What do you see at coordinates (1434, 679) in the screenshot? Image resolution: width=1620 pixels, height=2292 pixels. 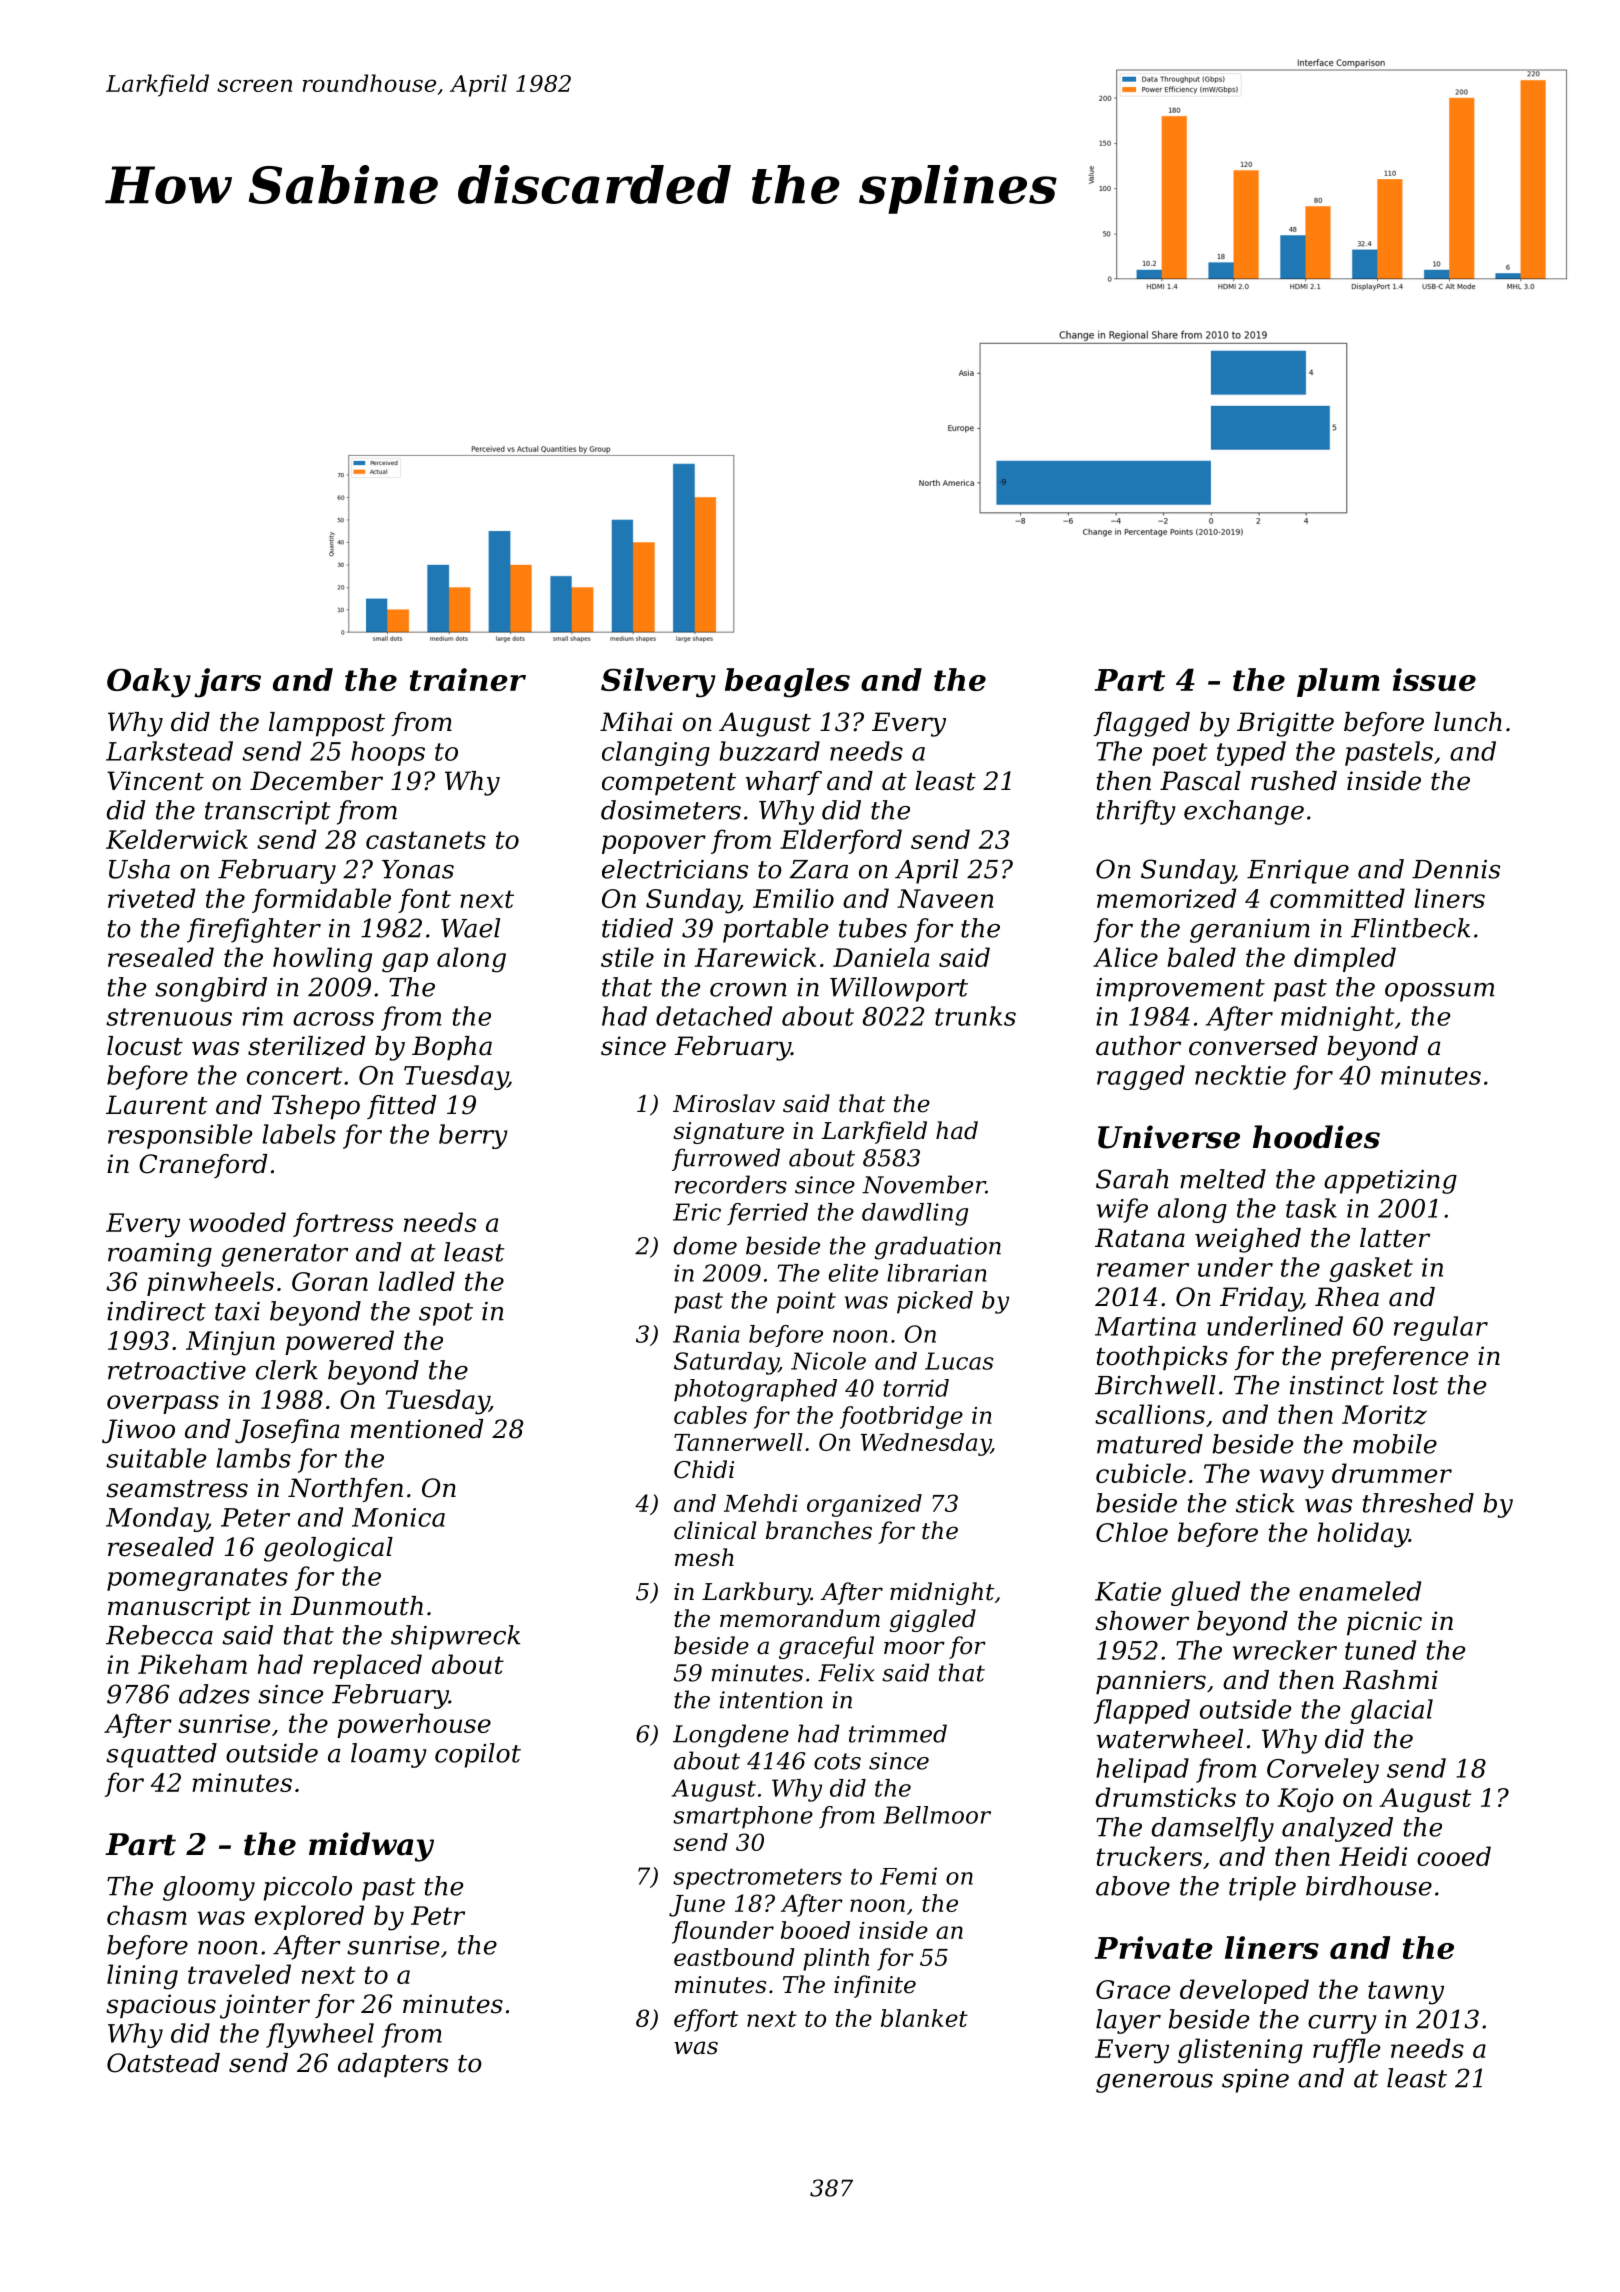 I see `issue` at bounding box center [1434, 679].
